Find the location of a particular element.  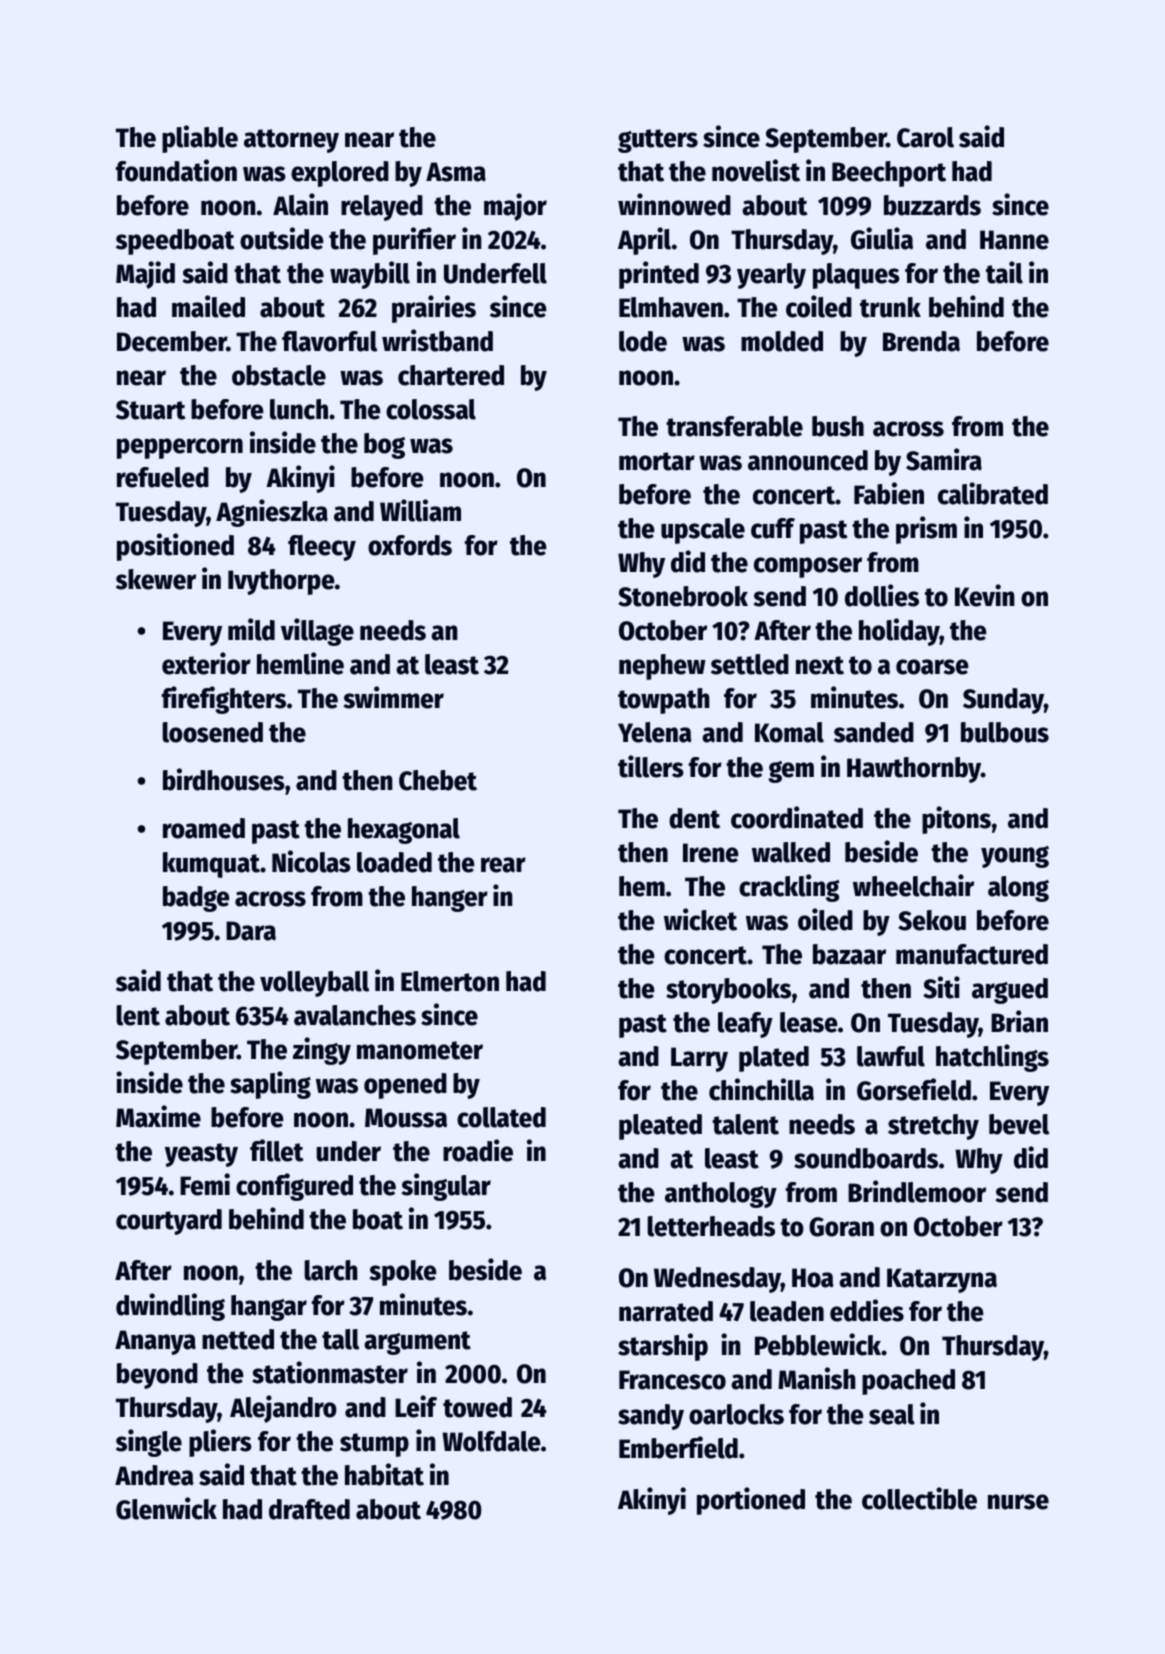

Wolfdale is located at coordinates (491, 1441).
